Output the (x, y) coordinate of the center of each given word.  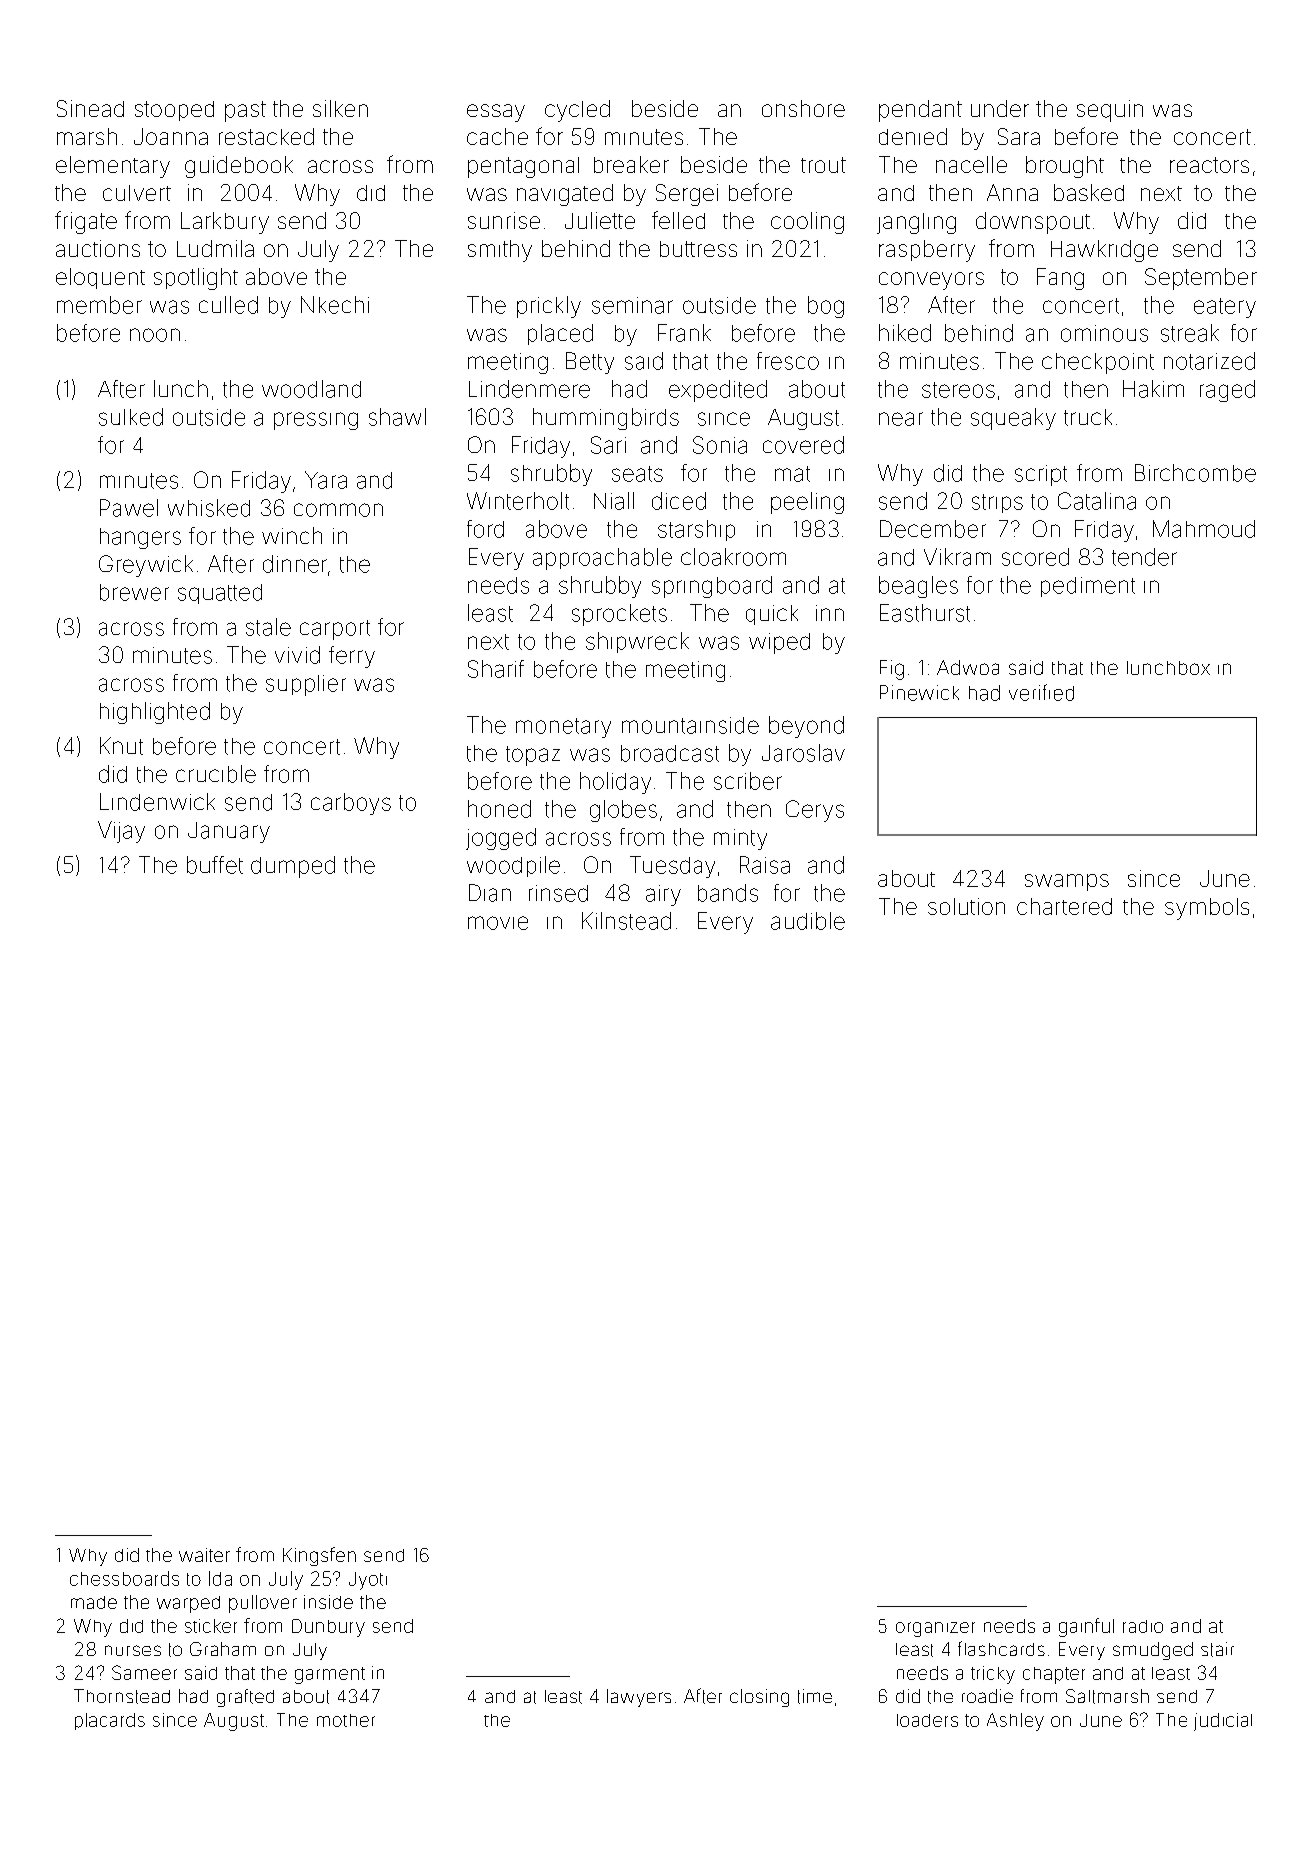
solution (966, 906)
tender (1144, 557)
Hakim (1153, 389)
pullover (263, 1604)
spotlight (196, 279)
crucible (216, 774)
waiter (204, 1555)
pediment (1088, 587)
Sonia (720, 445)
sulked (131, 417)
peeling (807, 503)
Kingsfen (319, 1556)
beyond (806, 727)
